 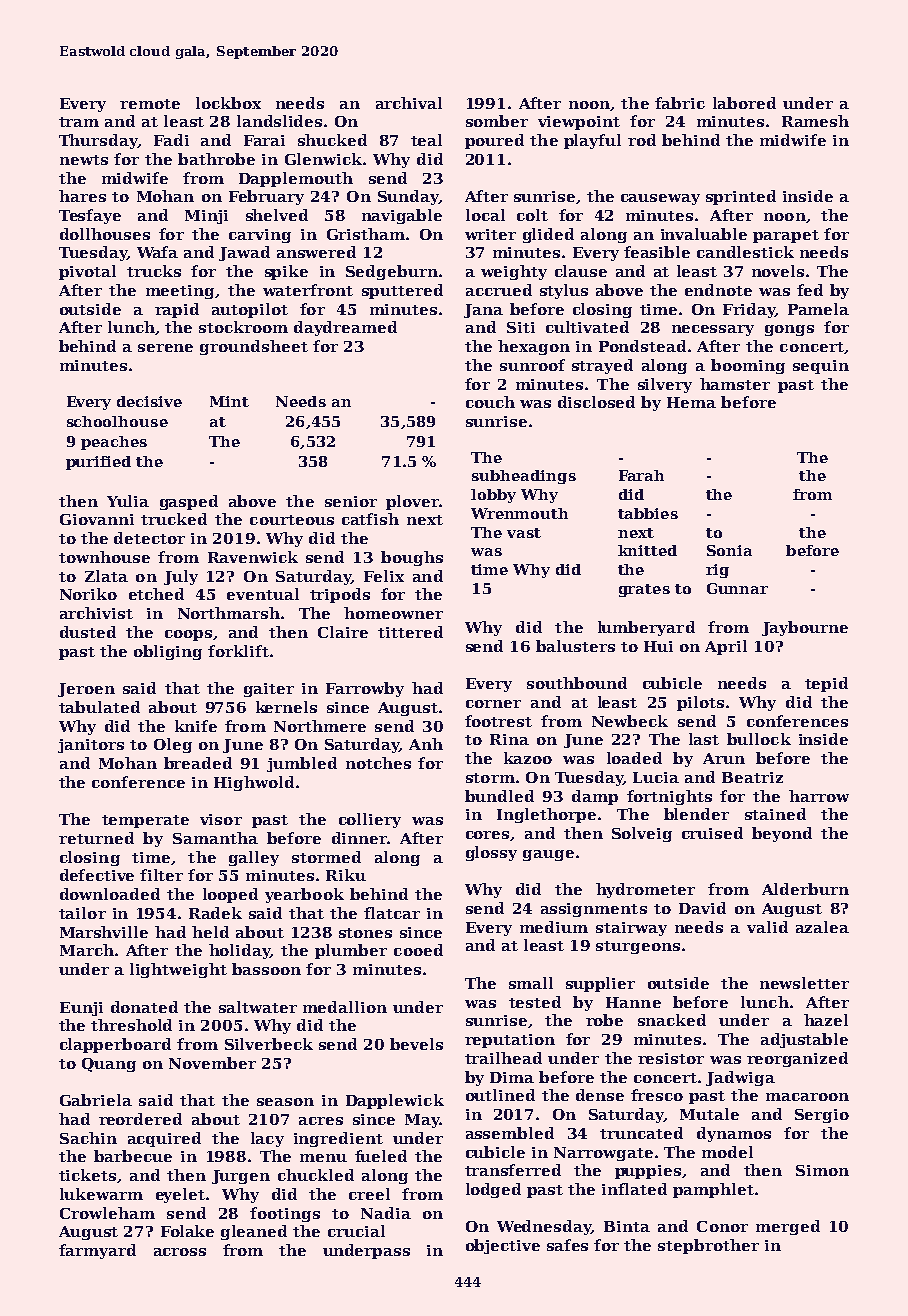 I want to click on fresco, so click(x=657, y=1095).
